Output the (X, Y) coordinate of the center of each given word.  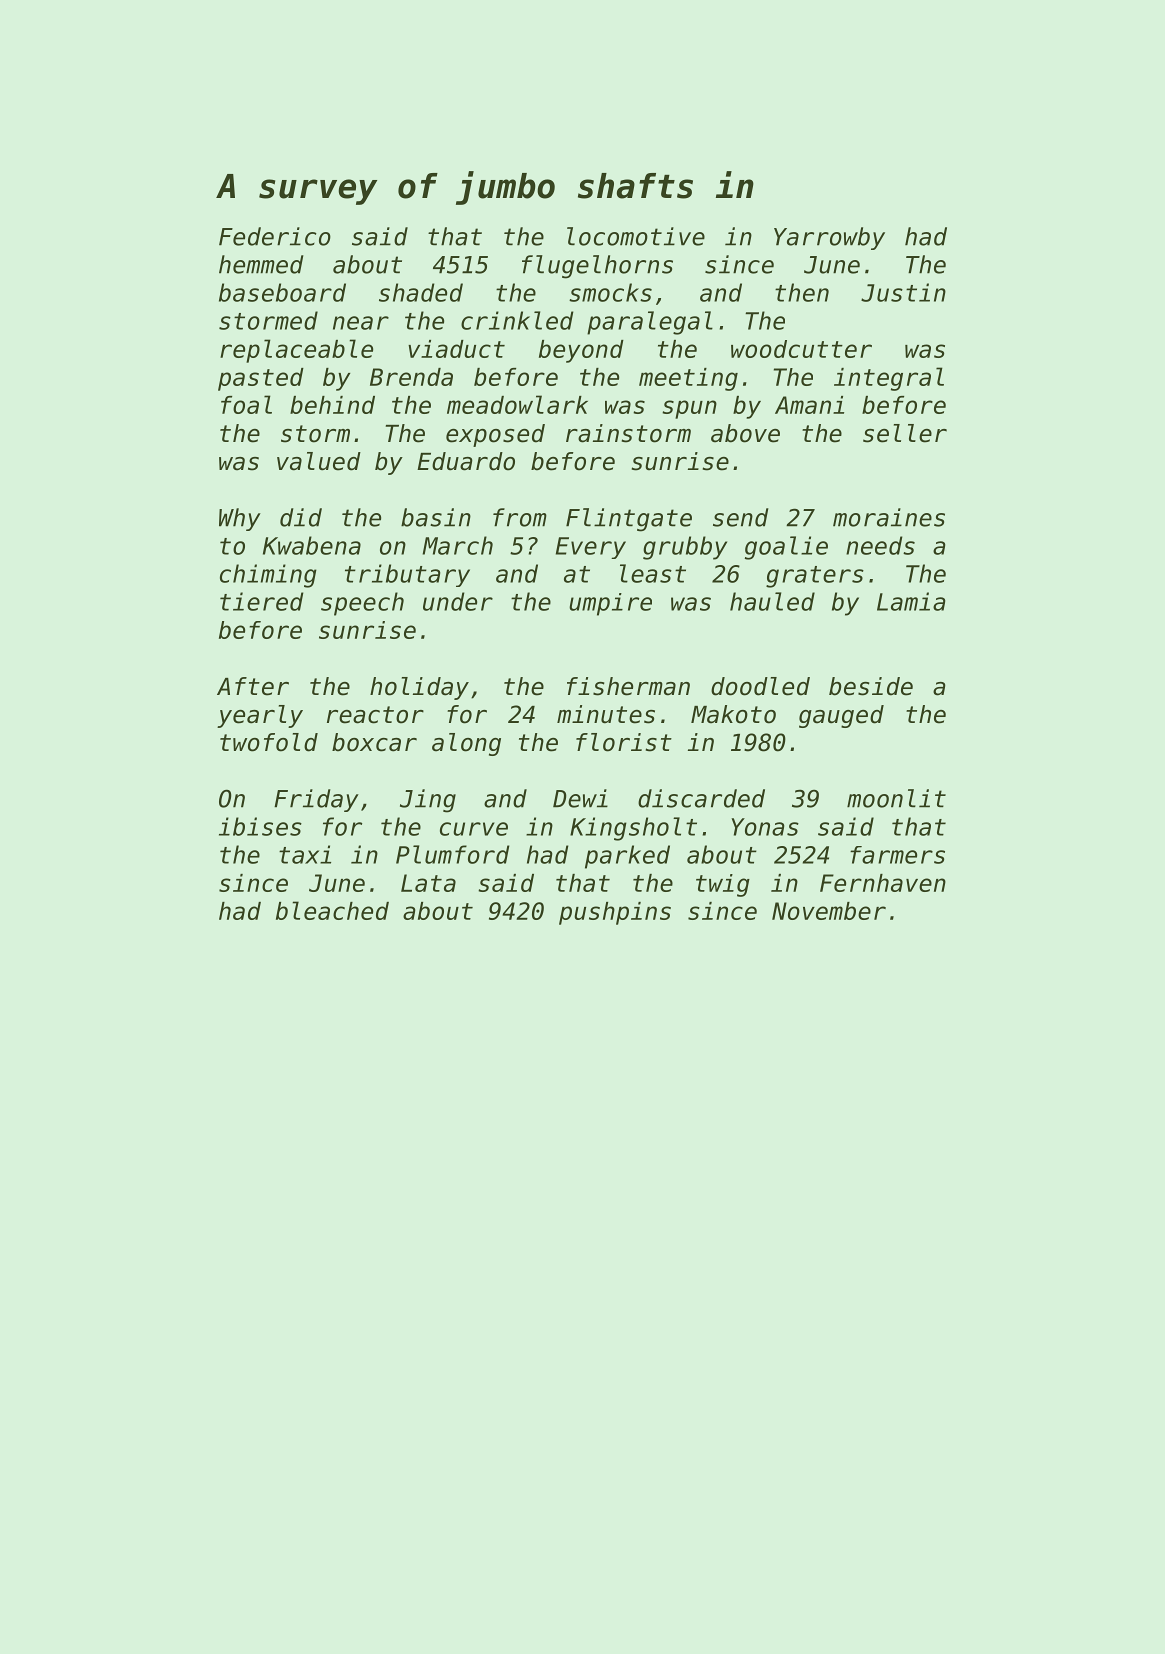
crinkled (517, 320)
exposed (495, 435)
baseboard (282, 292)
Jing (428, 801)
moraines (889, 517)
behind (332, 405)
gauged (841, 716)
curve (474, 829)
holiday (419, 688)
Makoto (733, 714)
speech (362, 604)
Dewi (580, 798)
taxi (305, 854)
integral (889, 379)
